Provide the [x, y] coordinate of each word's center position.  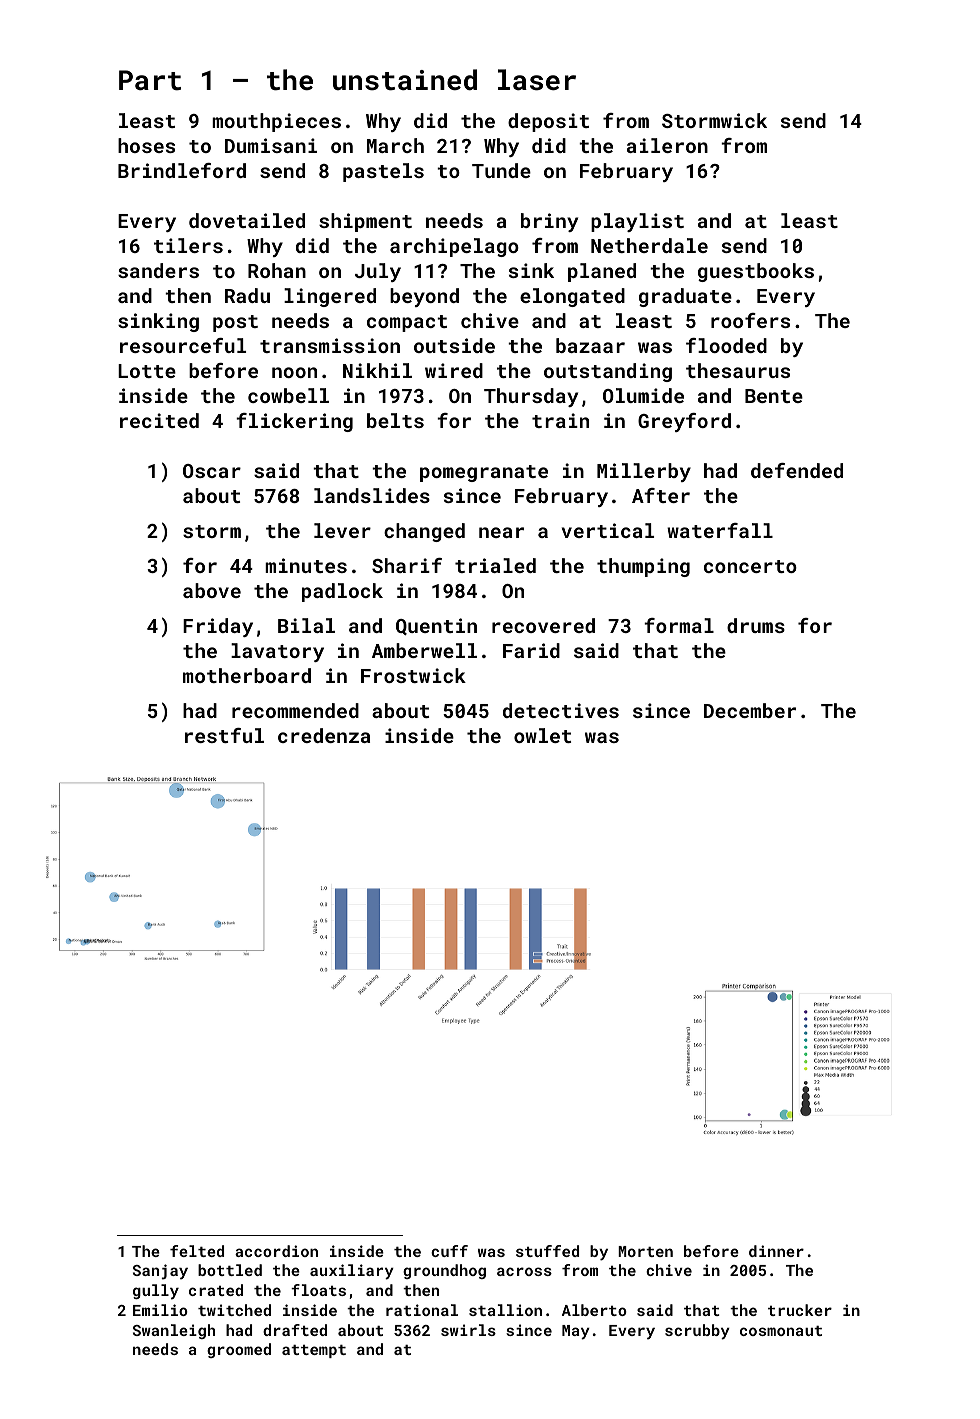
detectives [561, 710]
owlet [542, 735]
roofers [750, 320]
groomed [239, 1350]
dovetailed [247, 220]
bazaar [590, 345]
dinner [776, 1251]
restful [224, 735]
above [212, 590]
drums [756, 625]
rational [422, 1310]
